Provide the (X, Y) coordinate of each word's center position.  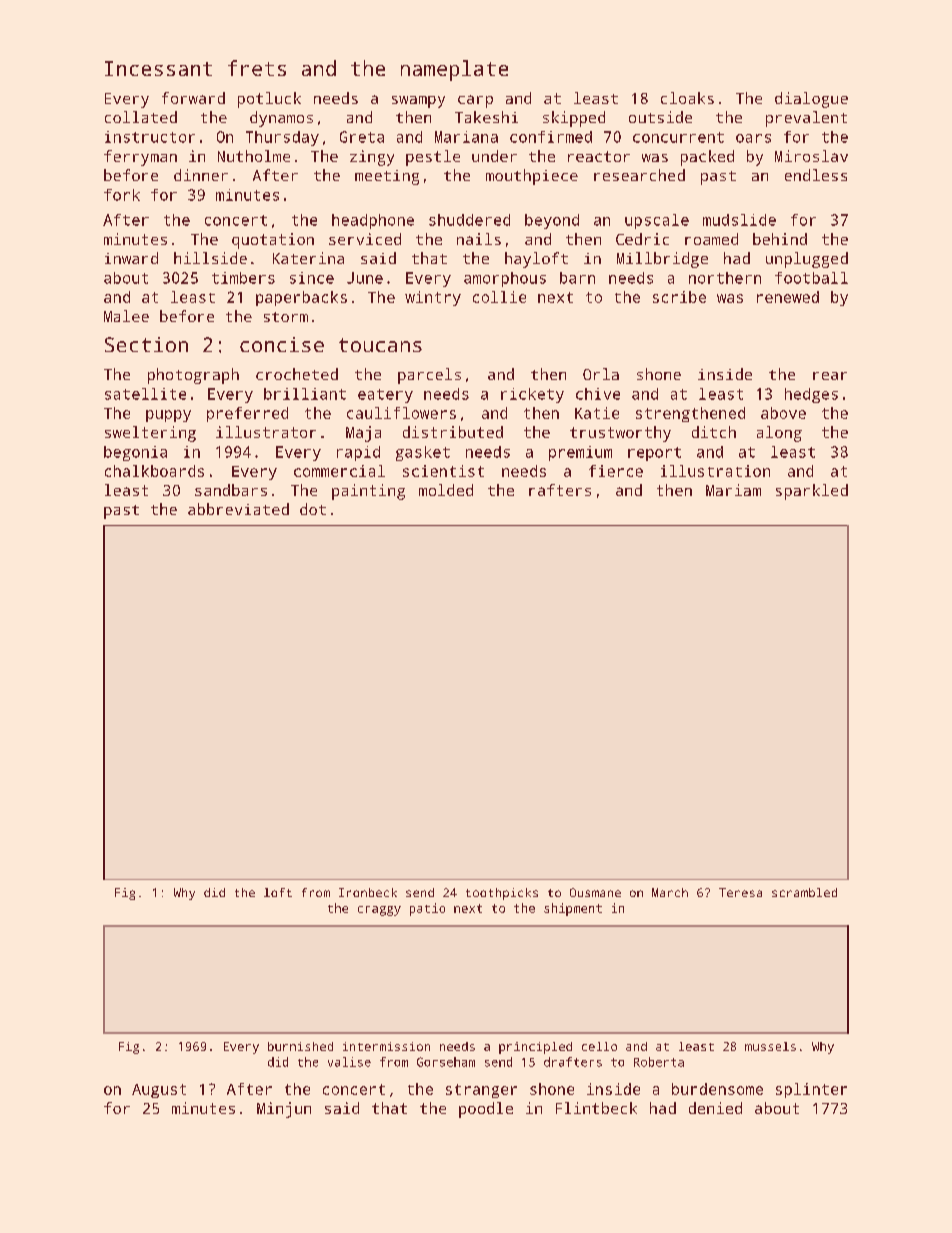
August (159, 1091)
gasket (423, 453)
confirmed (551, 137)
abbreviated (238, 509)
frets (257, 68)
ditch (714, 432)
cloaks (687, 98)
